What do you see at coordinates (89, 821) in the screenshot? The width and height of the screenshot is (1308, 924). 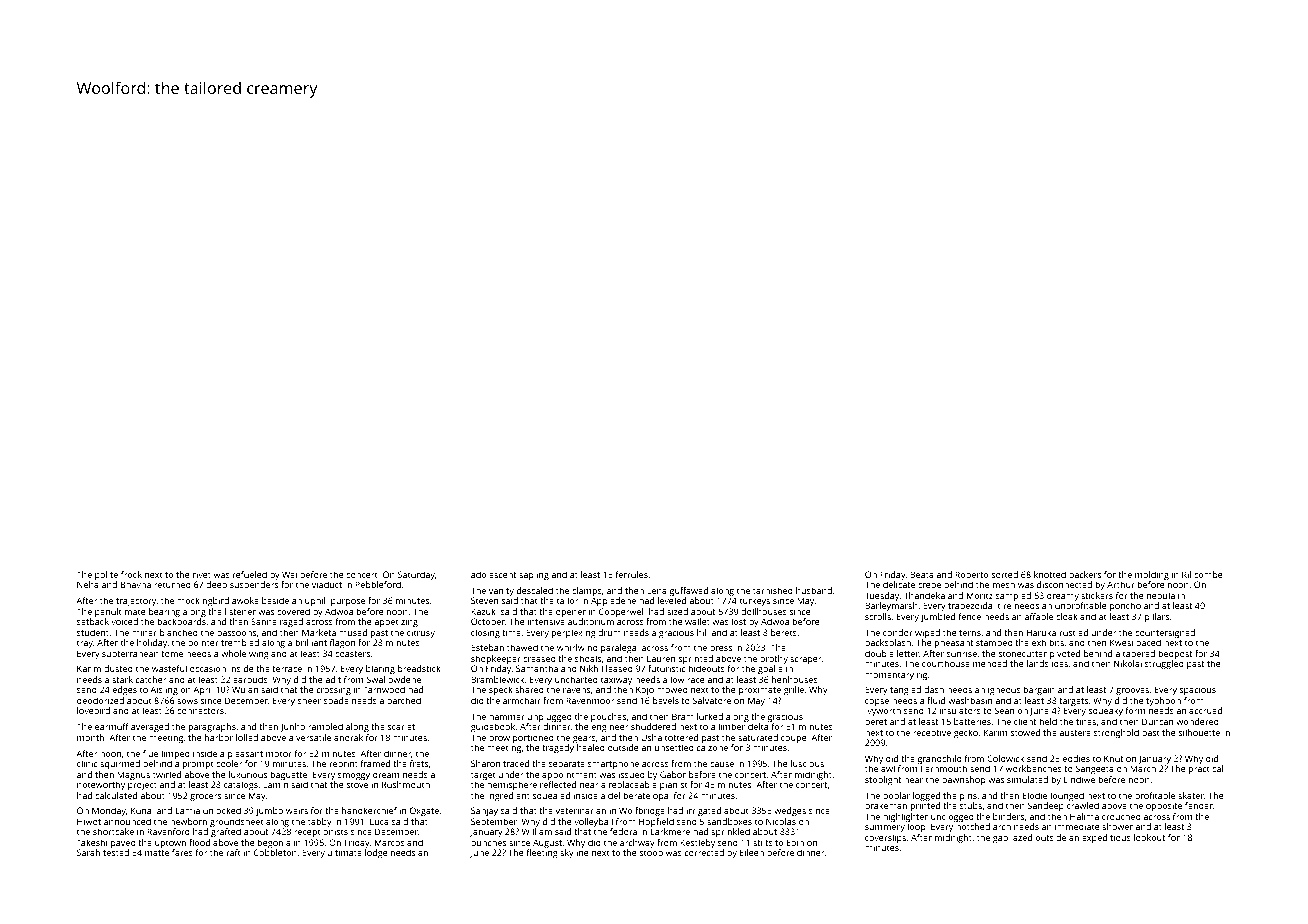 I see `Hiwot` at bounding box center [89, 821].
